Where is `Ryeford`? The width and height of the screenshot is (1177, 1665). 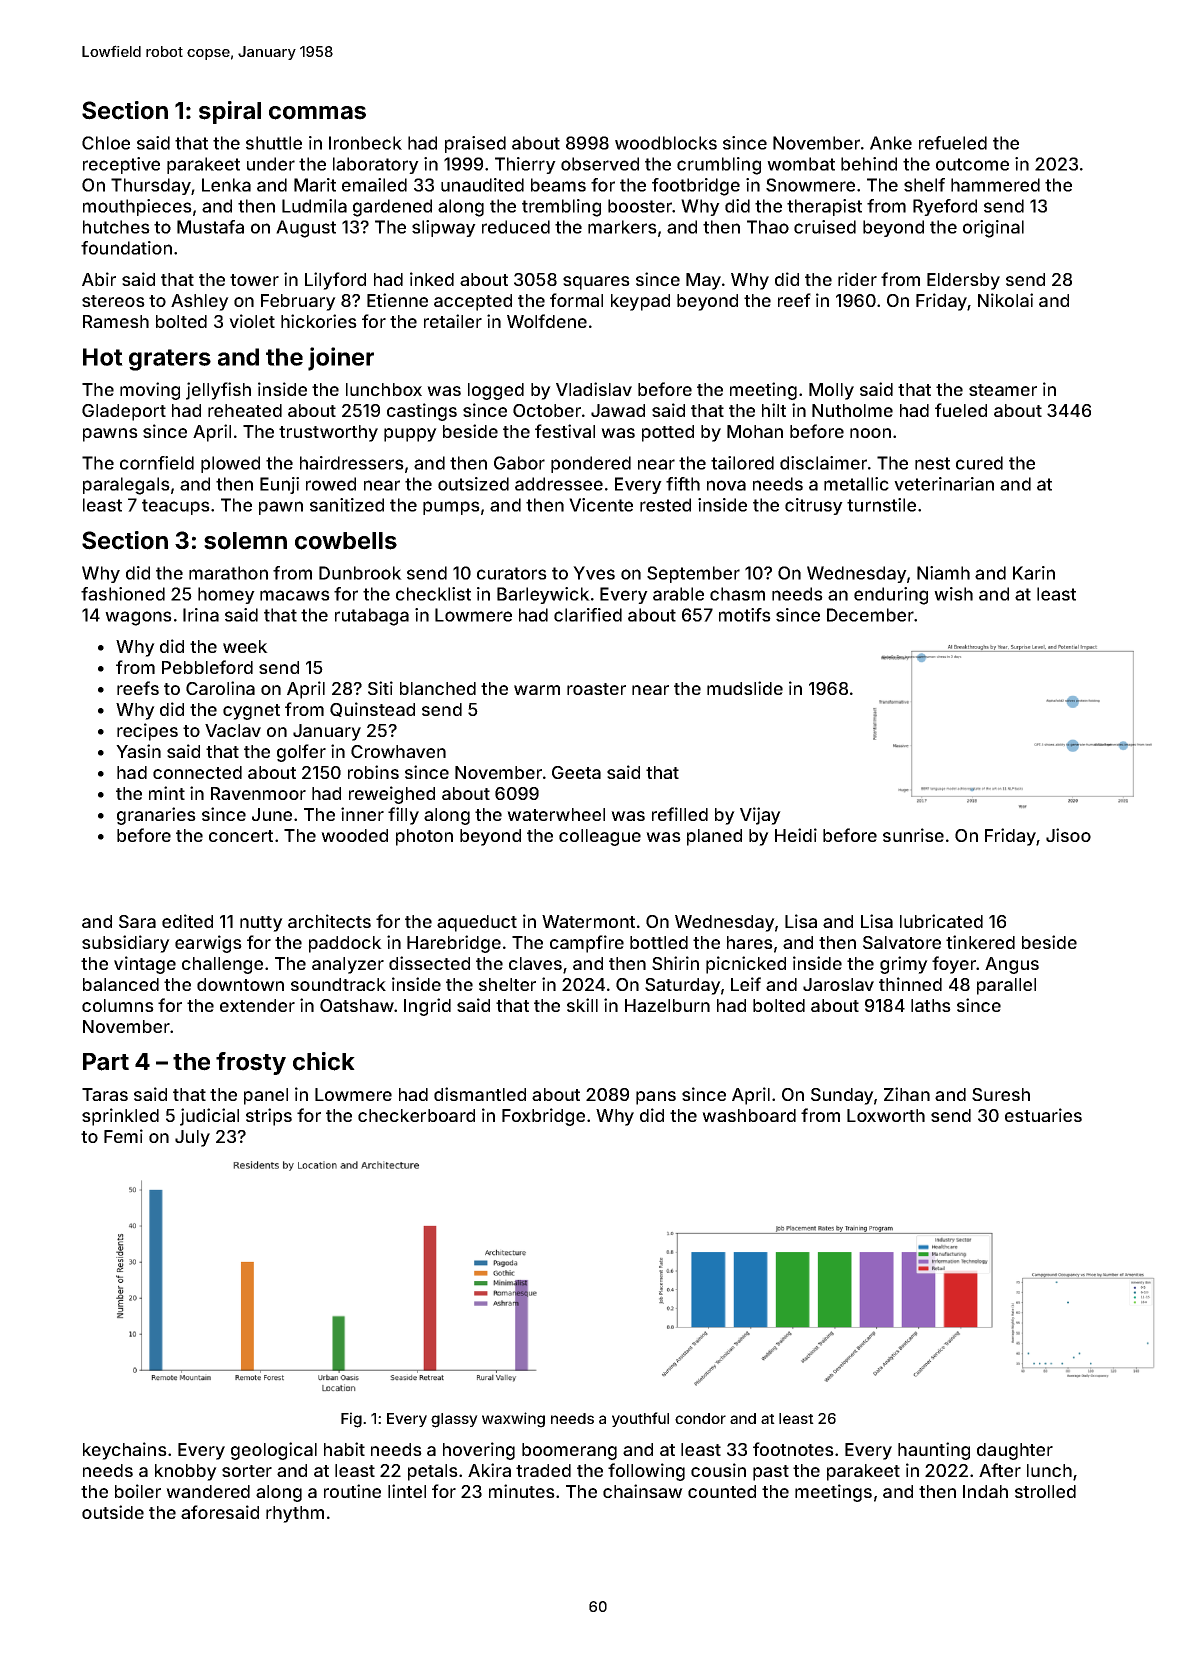 Ryeford is located at coordinates (945, 207).
